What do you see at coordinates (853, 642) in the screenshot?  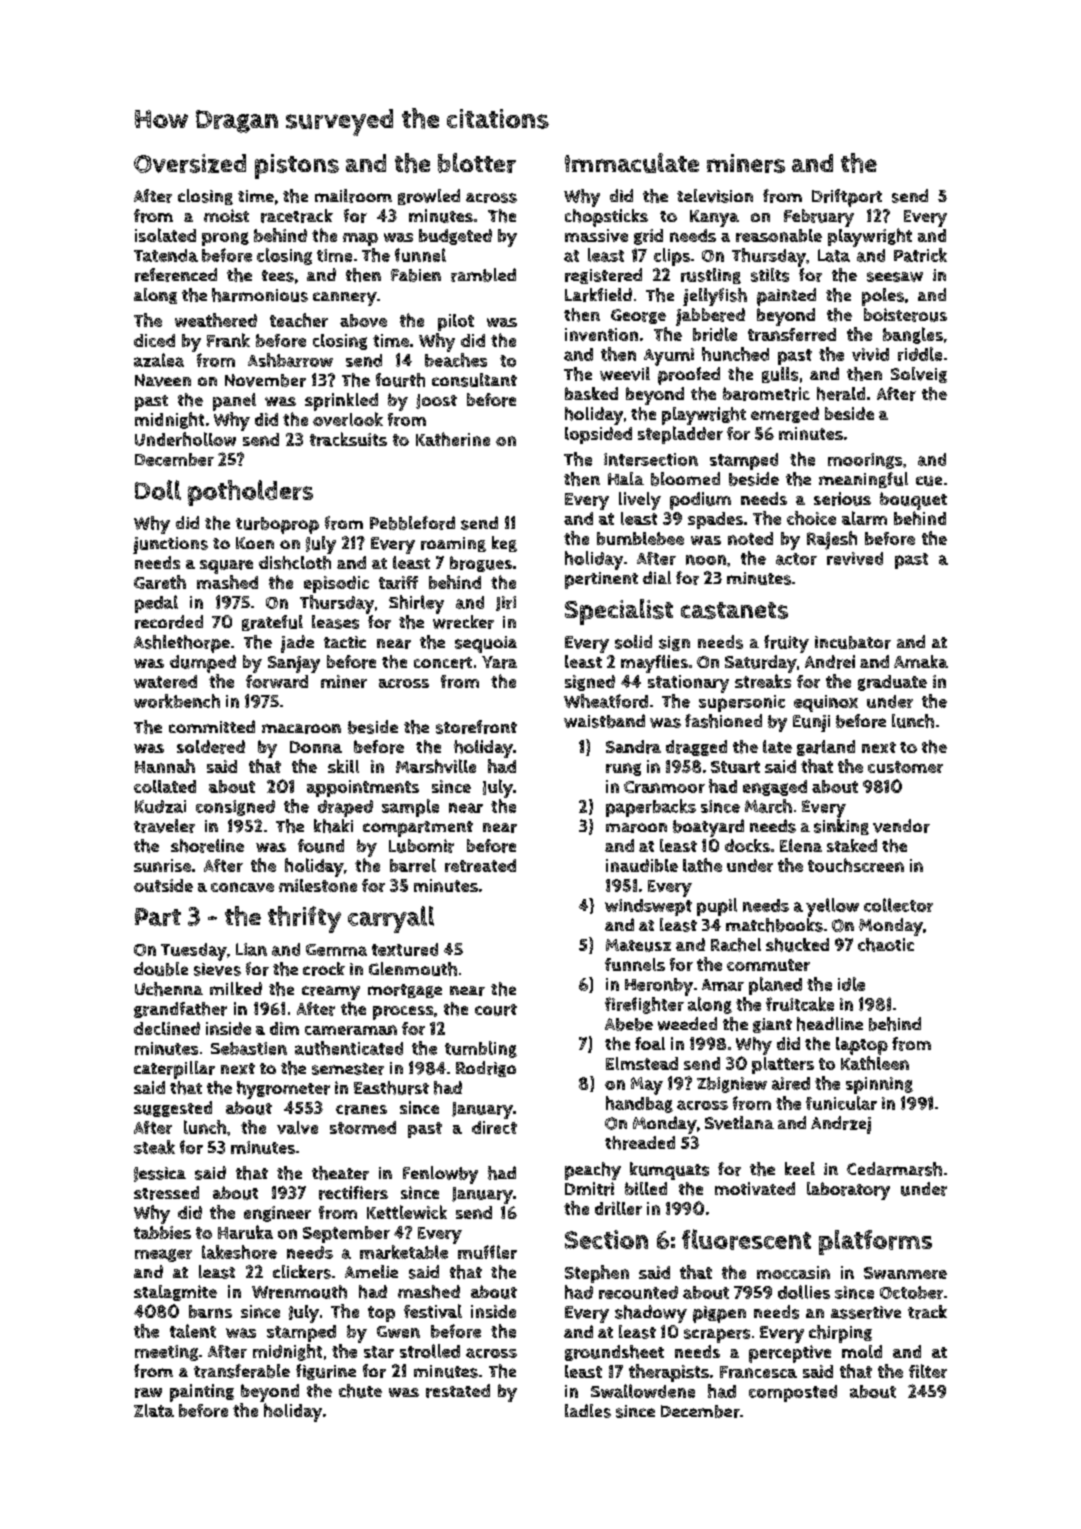 I see `incubator` at bounding box center [853, 642].
